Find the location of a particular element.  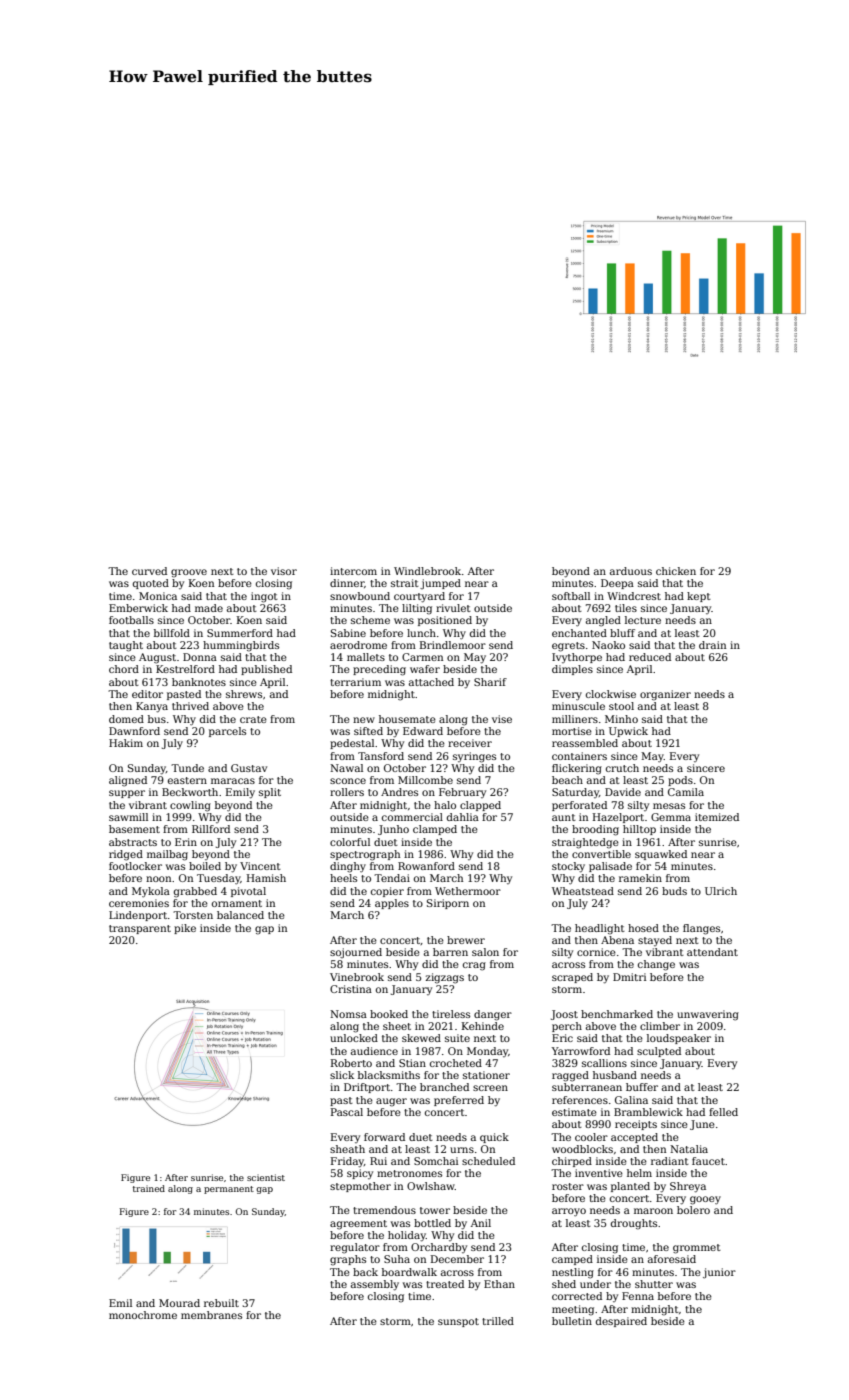

rebuilt is located at coordinates (221, 1303).
